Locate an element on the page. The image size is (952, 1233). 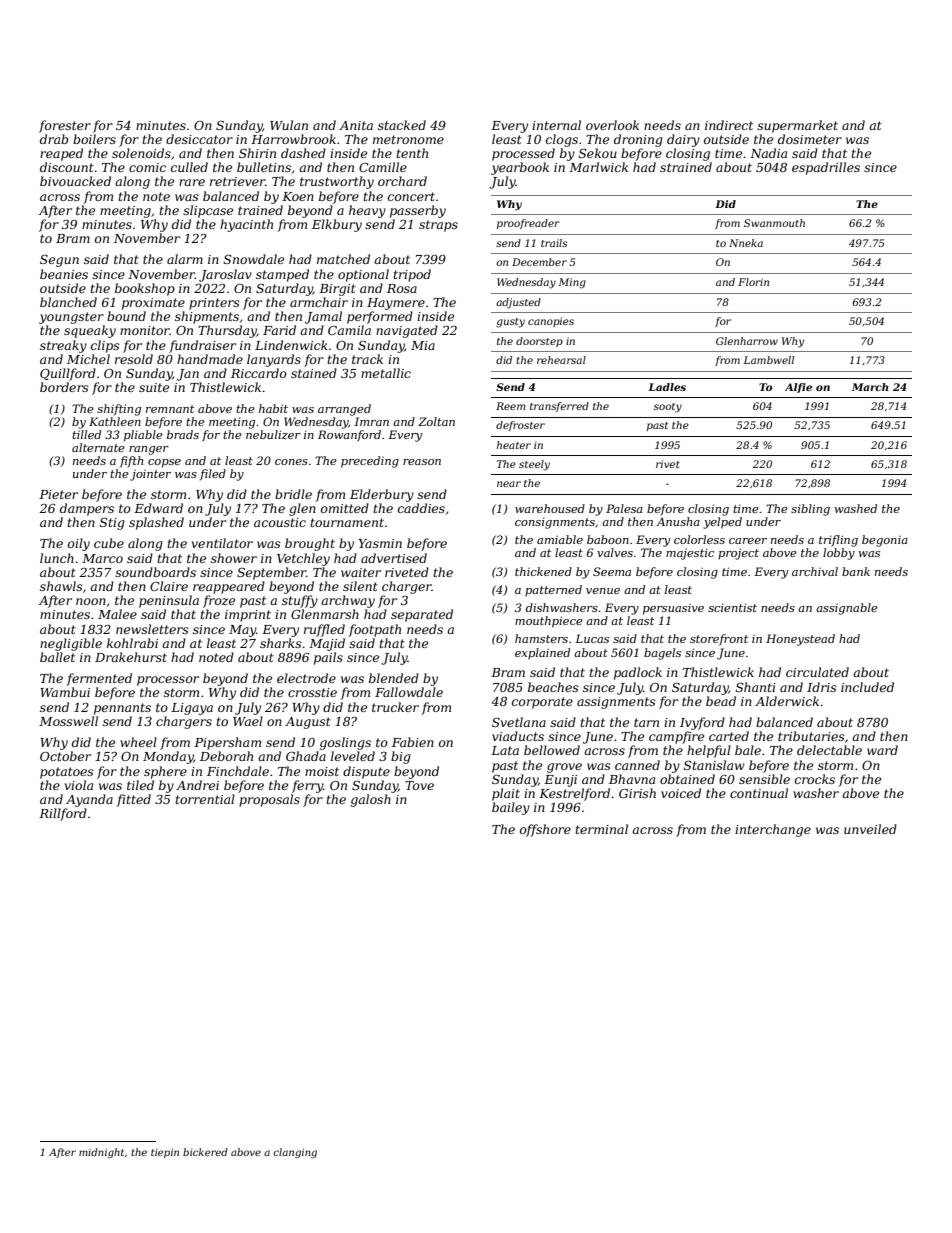
fitted is located at coordinates (133, 800).
